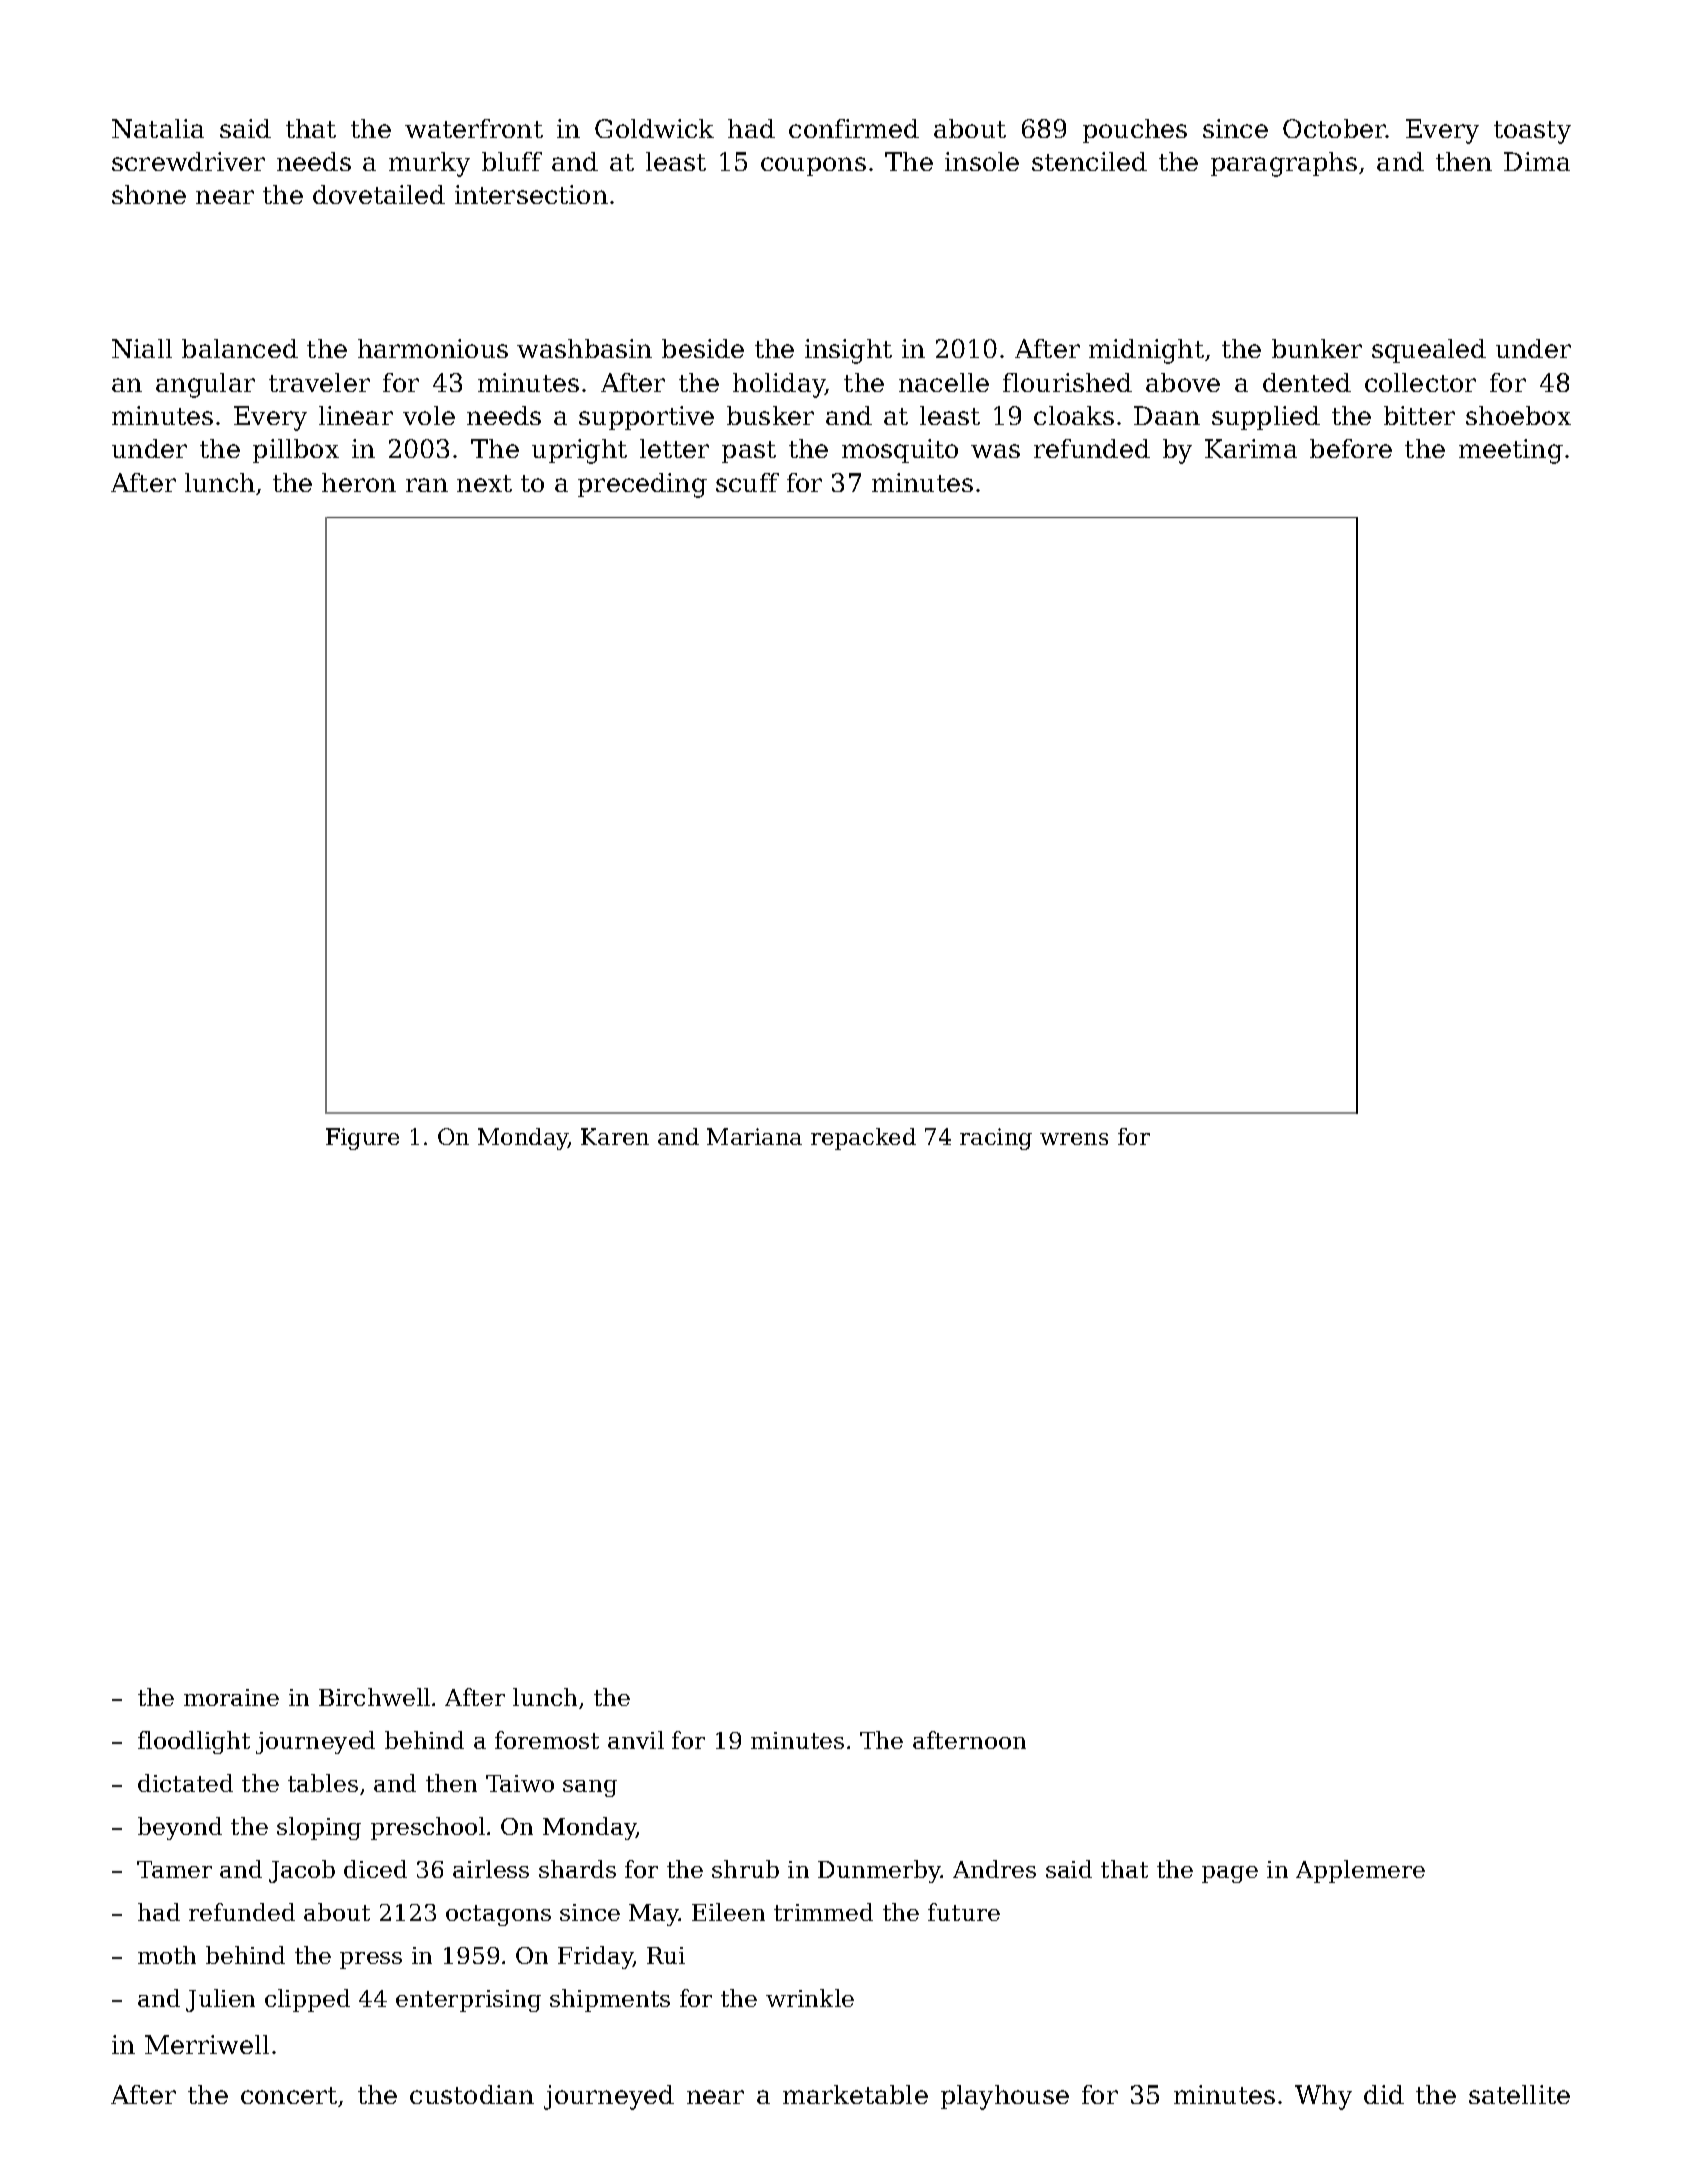 The width and height of the screenshot is (1683, 2178). I want to click on meeting, so click(1511, 451).
